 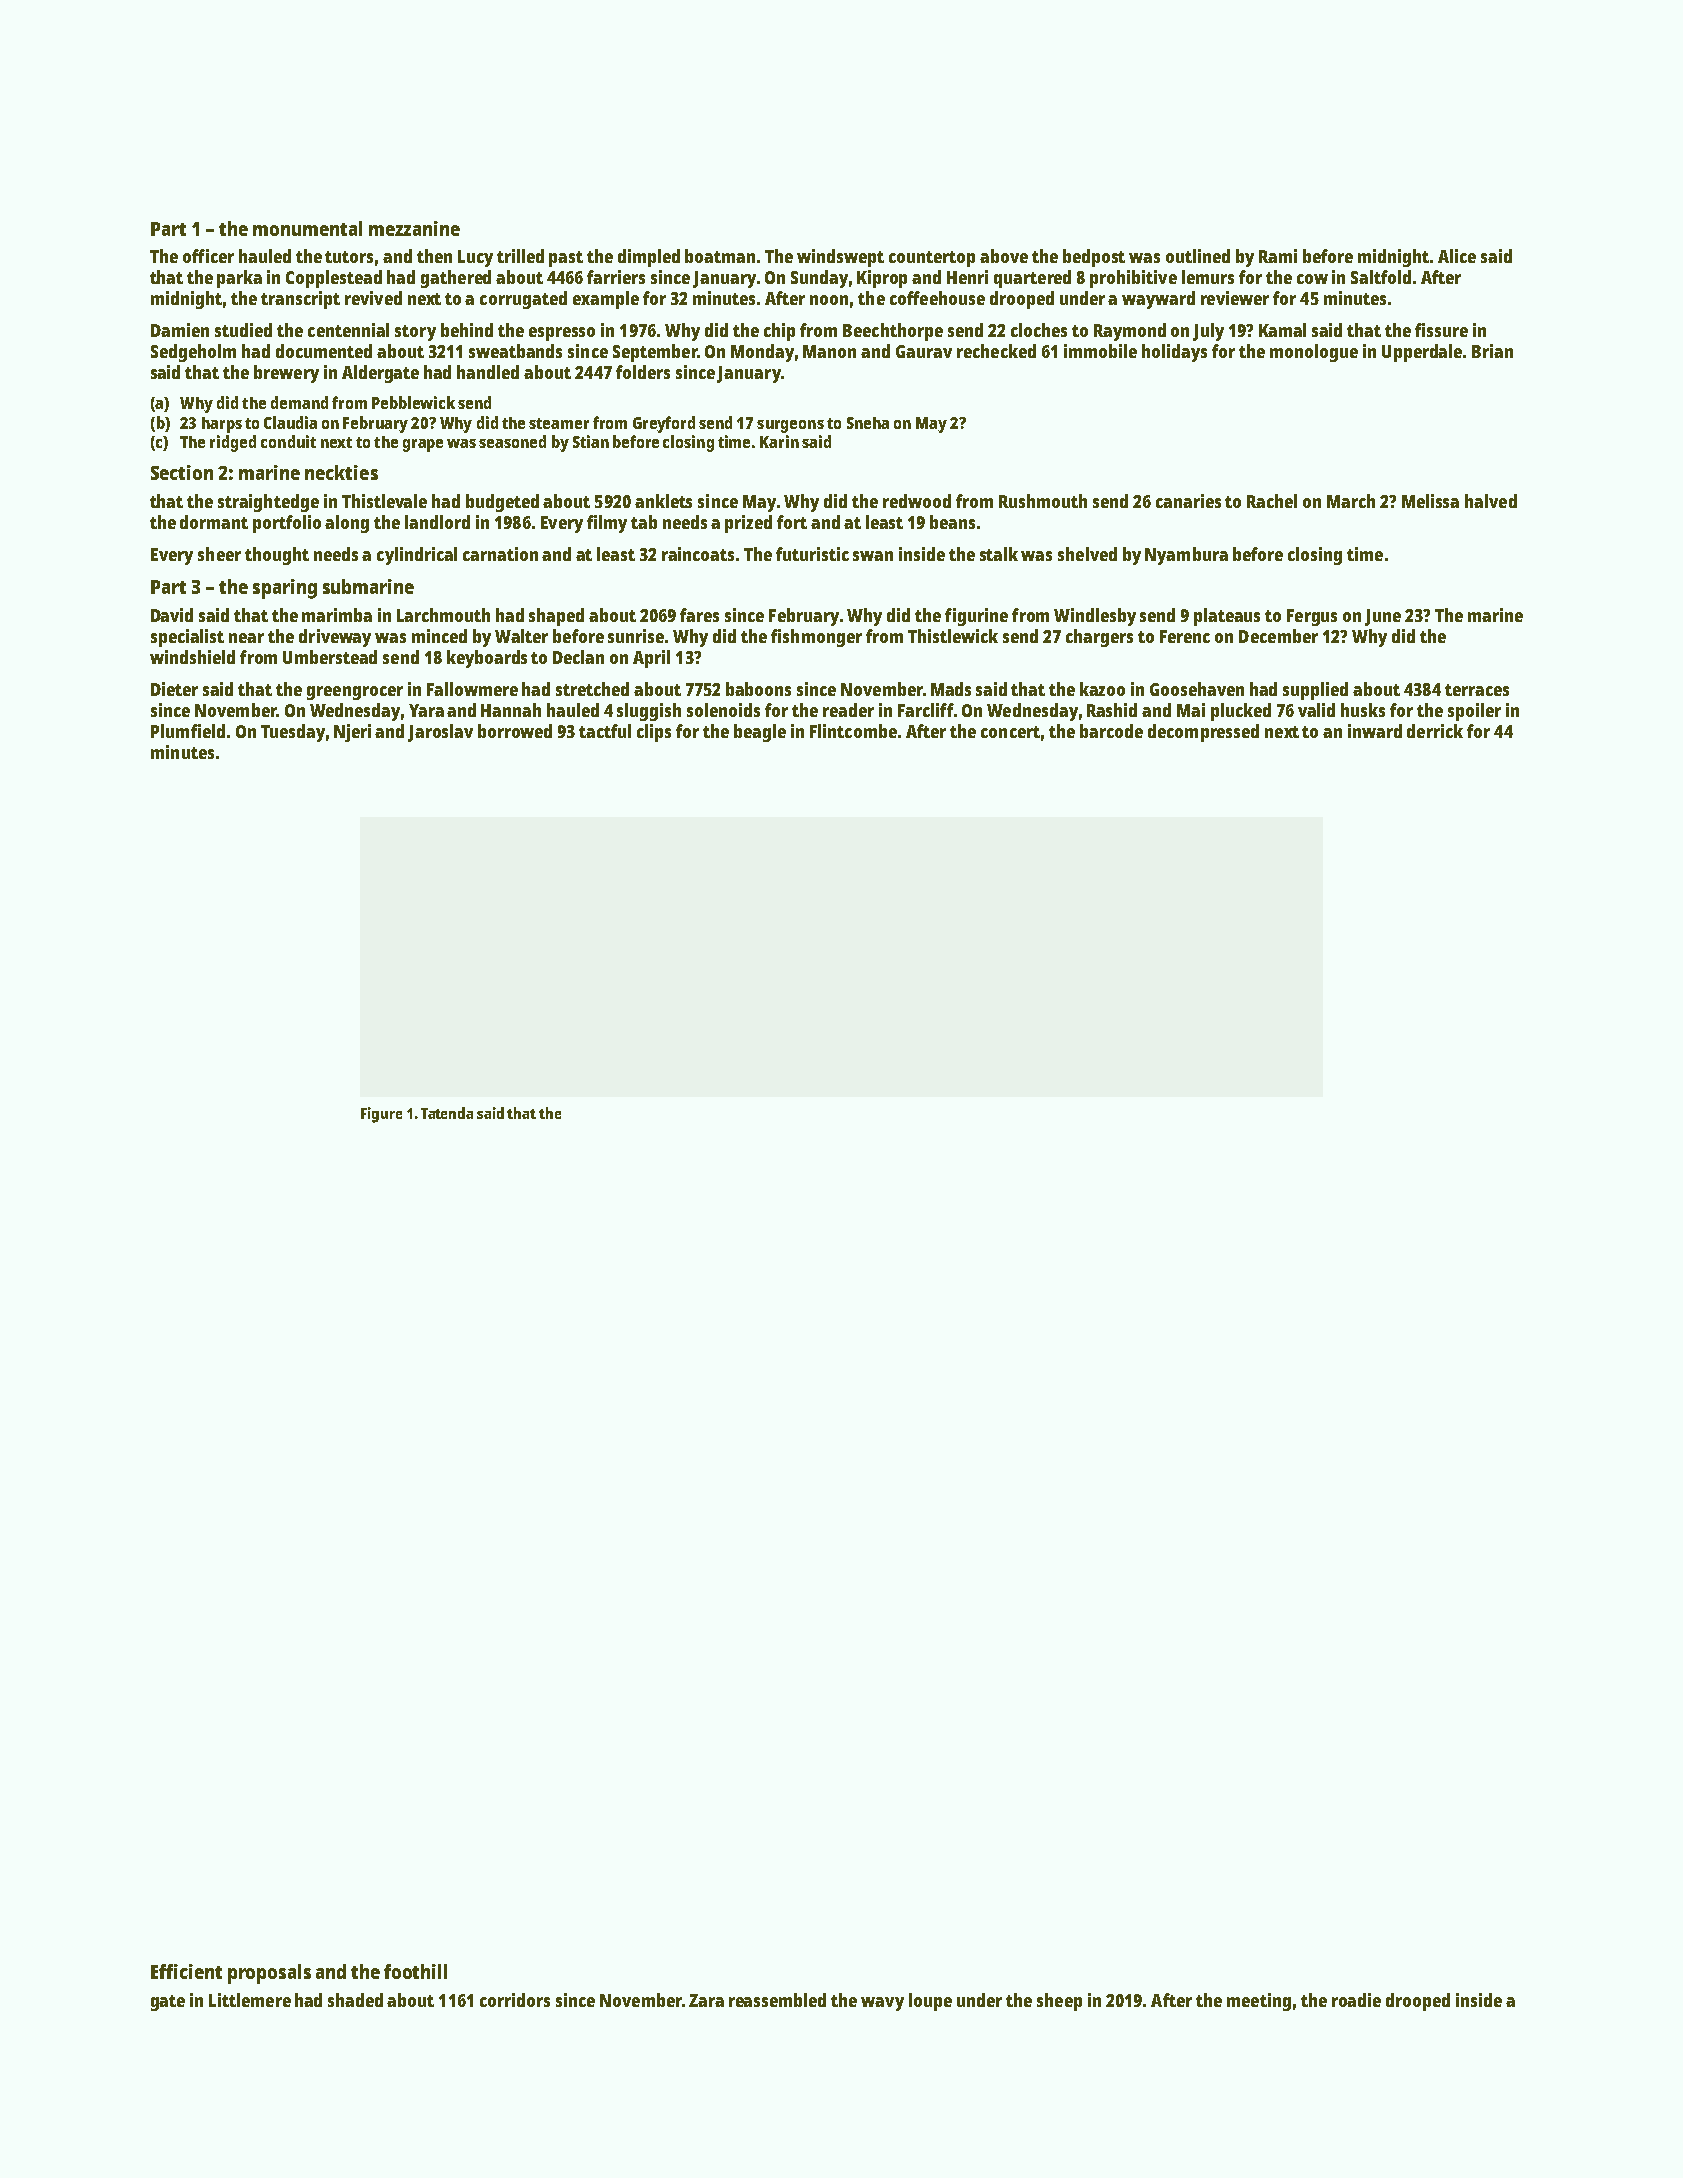 What do you see at coordinates (760, 733) in the document?
I see `beagle` at bounding box center [760, 733].
